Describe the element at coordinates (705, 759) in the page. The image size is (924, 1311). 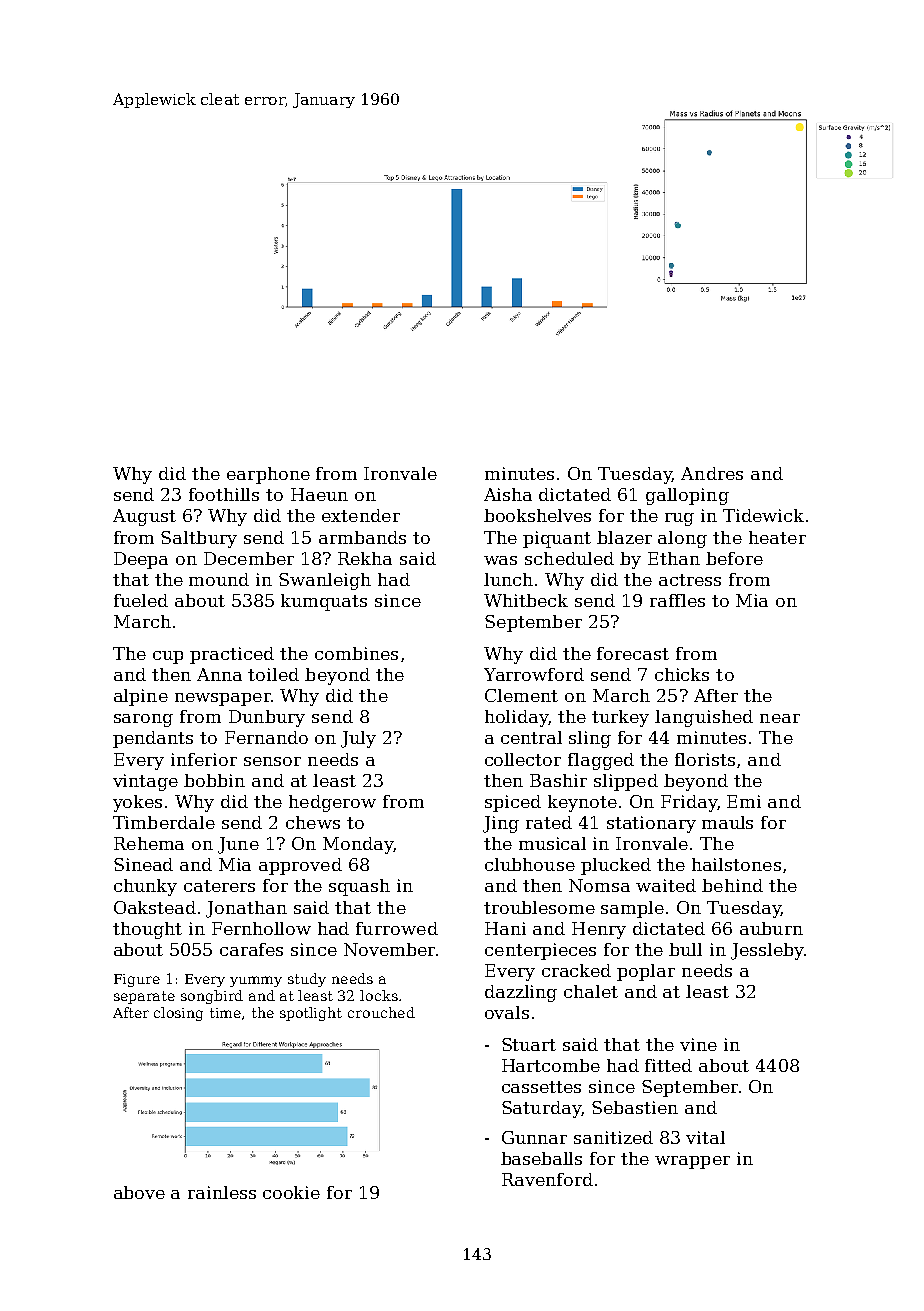
I see `florists` at that location.
